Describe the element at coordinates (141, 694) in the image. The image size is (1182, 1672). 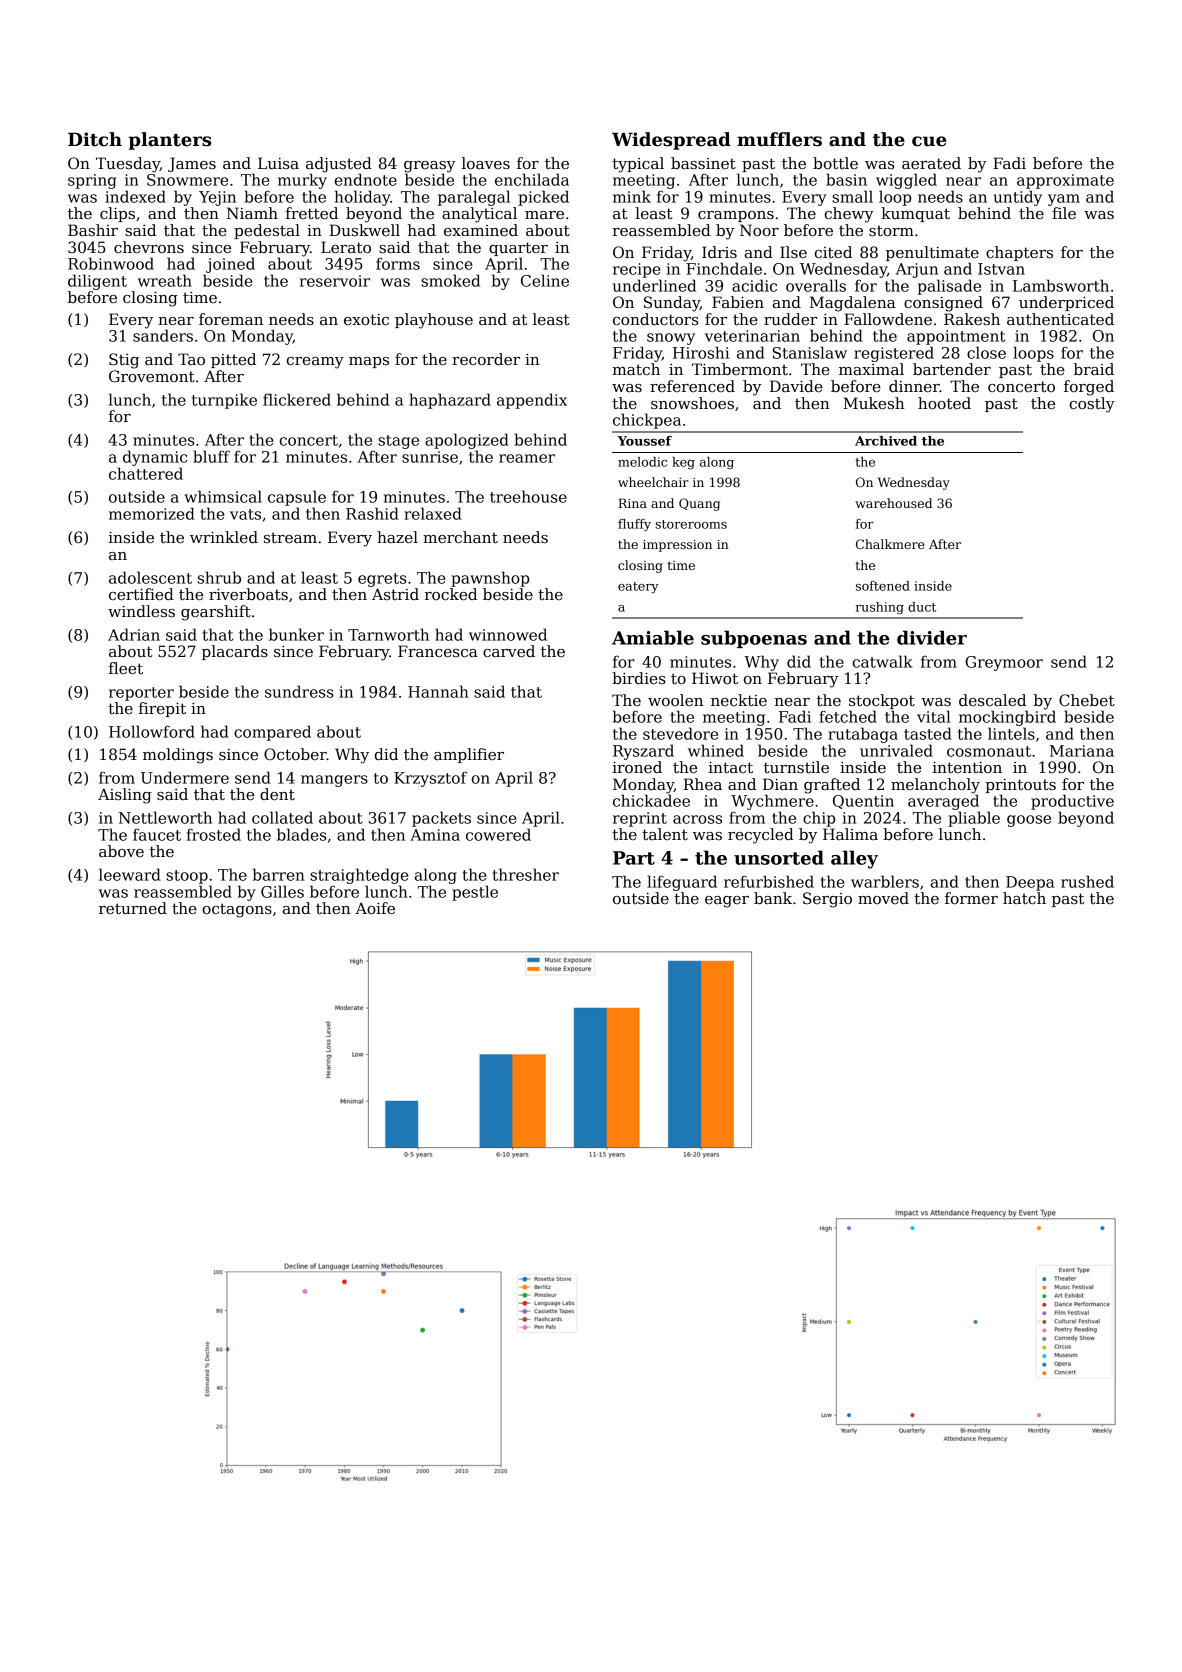
I see `reporter` at that location.
